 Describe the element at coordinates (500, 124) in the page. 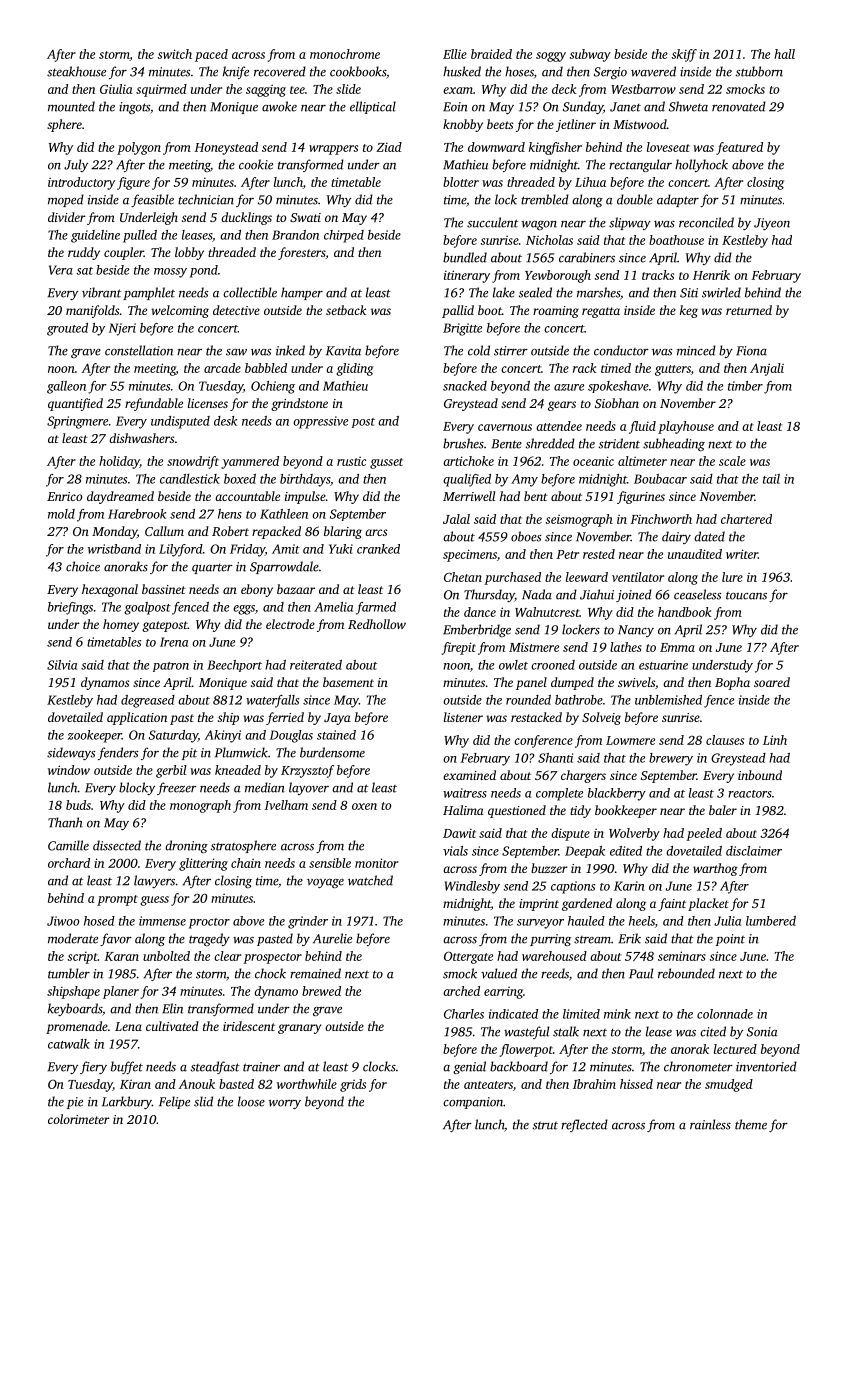

I see `beets` at that location.
